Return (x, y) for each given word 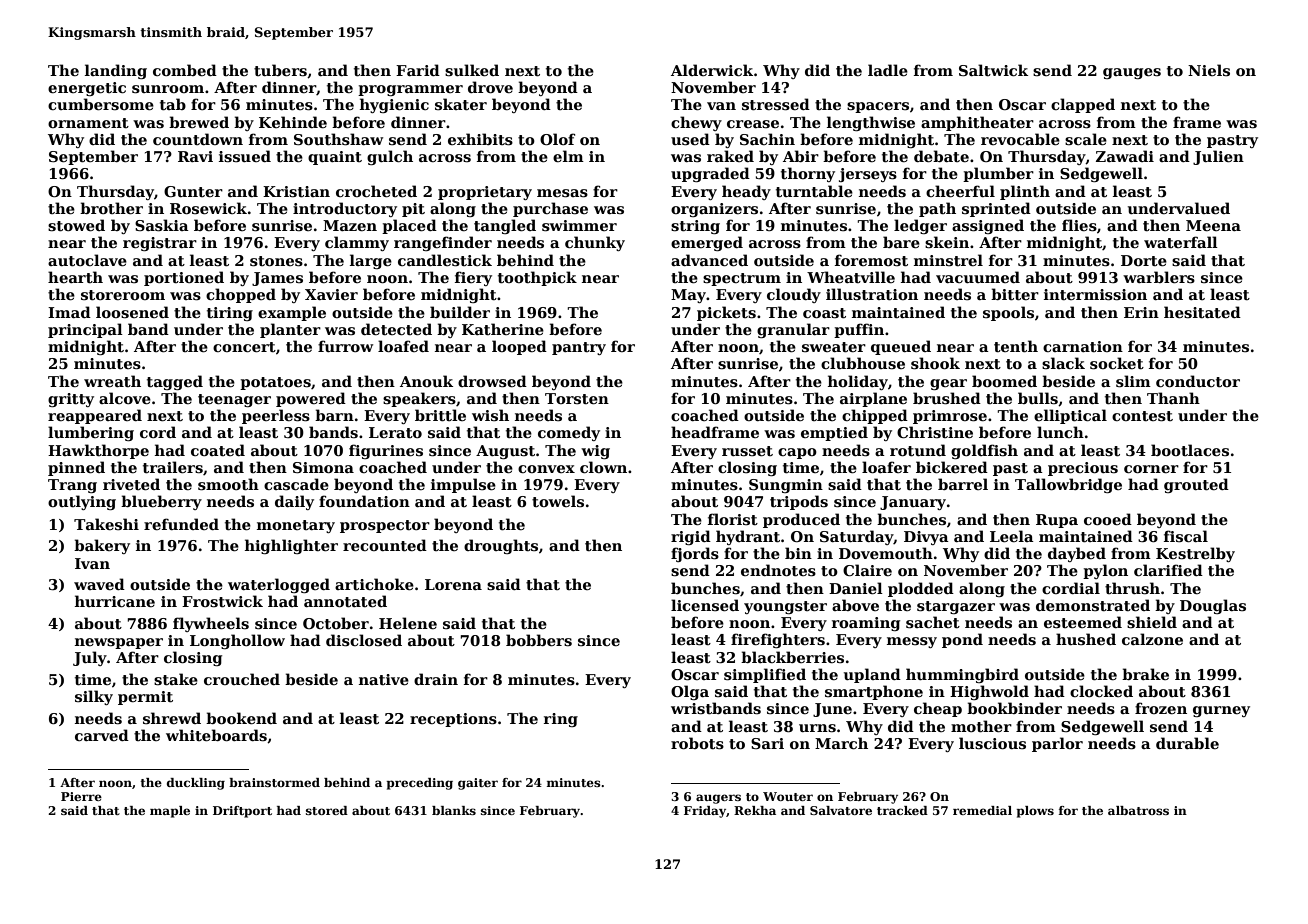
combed (185, 70)
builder (460, 312)
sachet (933, 622)
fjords (695, 554)
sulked (472, 70)
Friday (705, 812)
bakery (102, 546)
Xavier (331, 294)
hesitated (1202, 312)
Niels (1209, 70)
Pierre (81, 796)
